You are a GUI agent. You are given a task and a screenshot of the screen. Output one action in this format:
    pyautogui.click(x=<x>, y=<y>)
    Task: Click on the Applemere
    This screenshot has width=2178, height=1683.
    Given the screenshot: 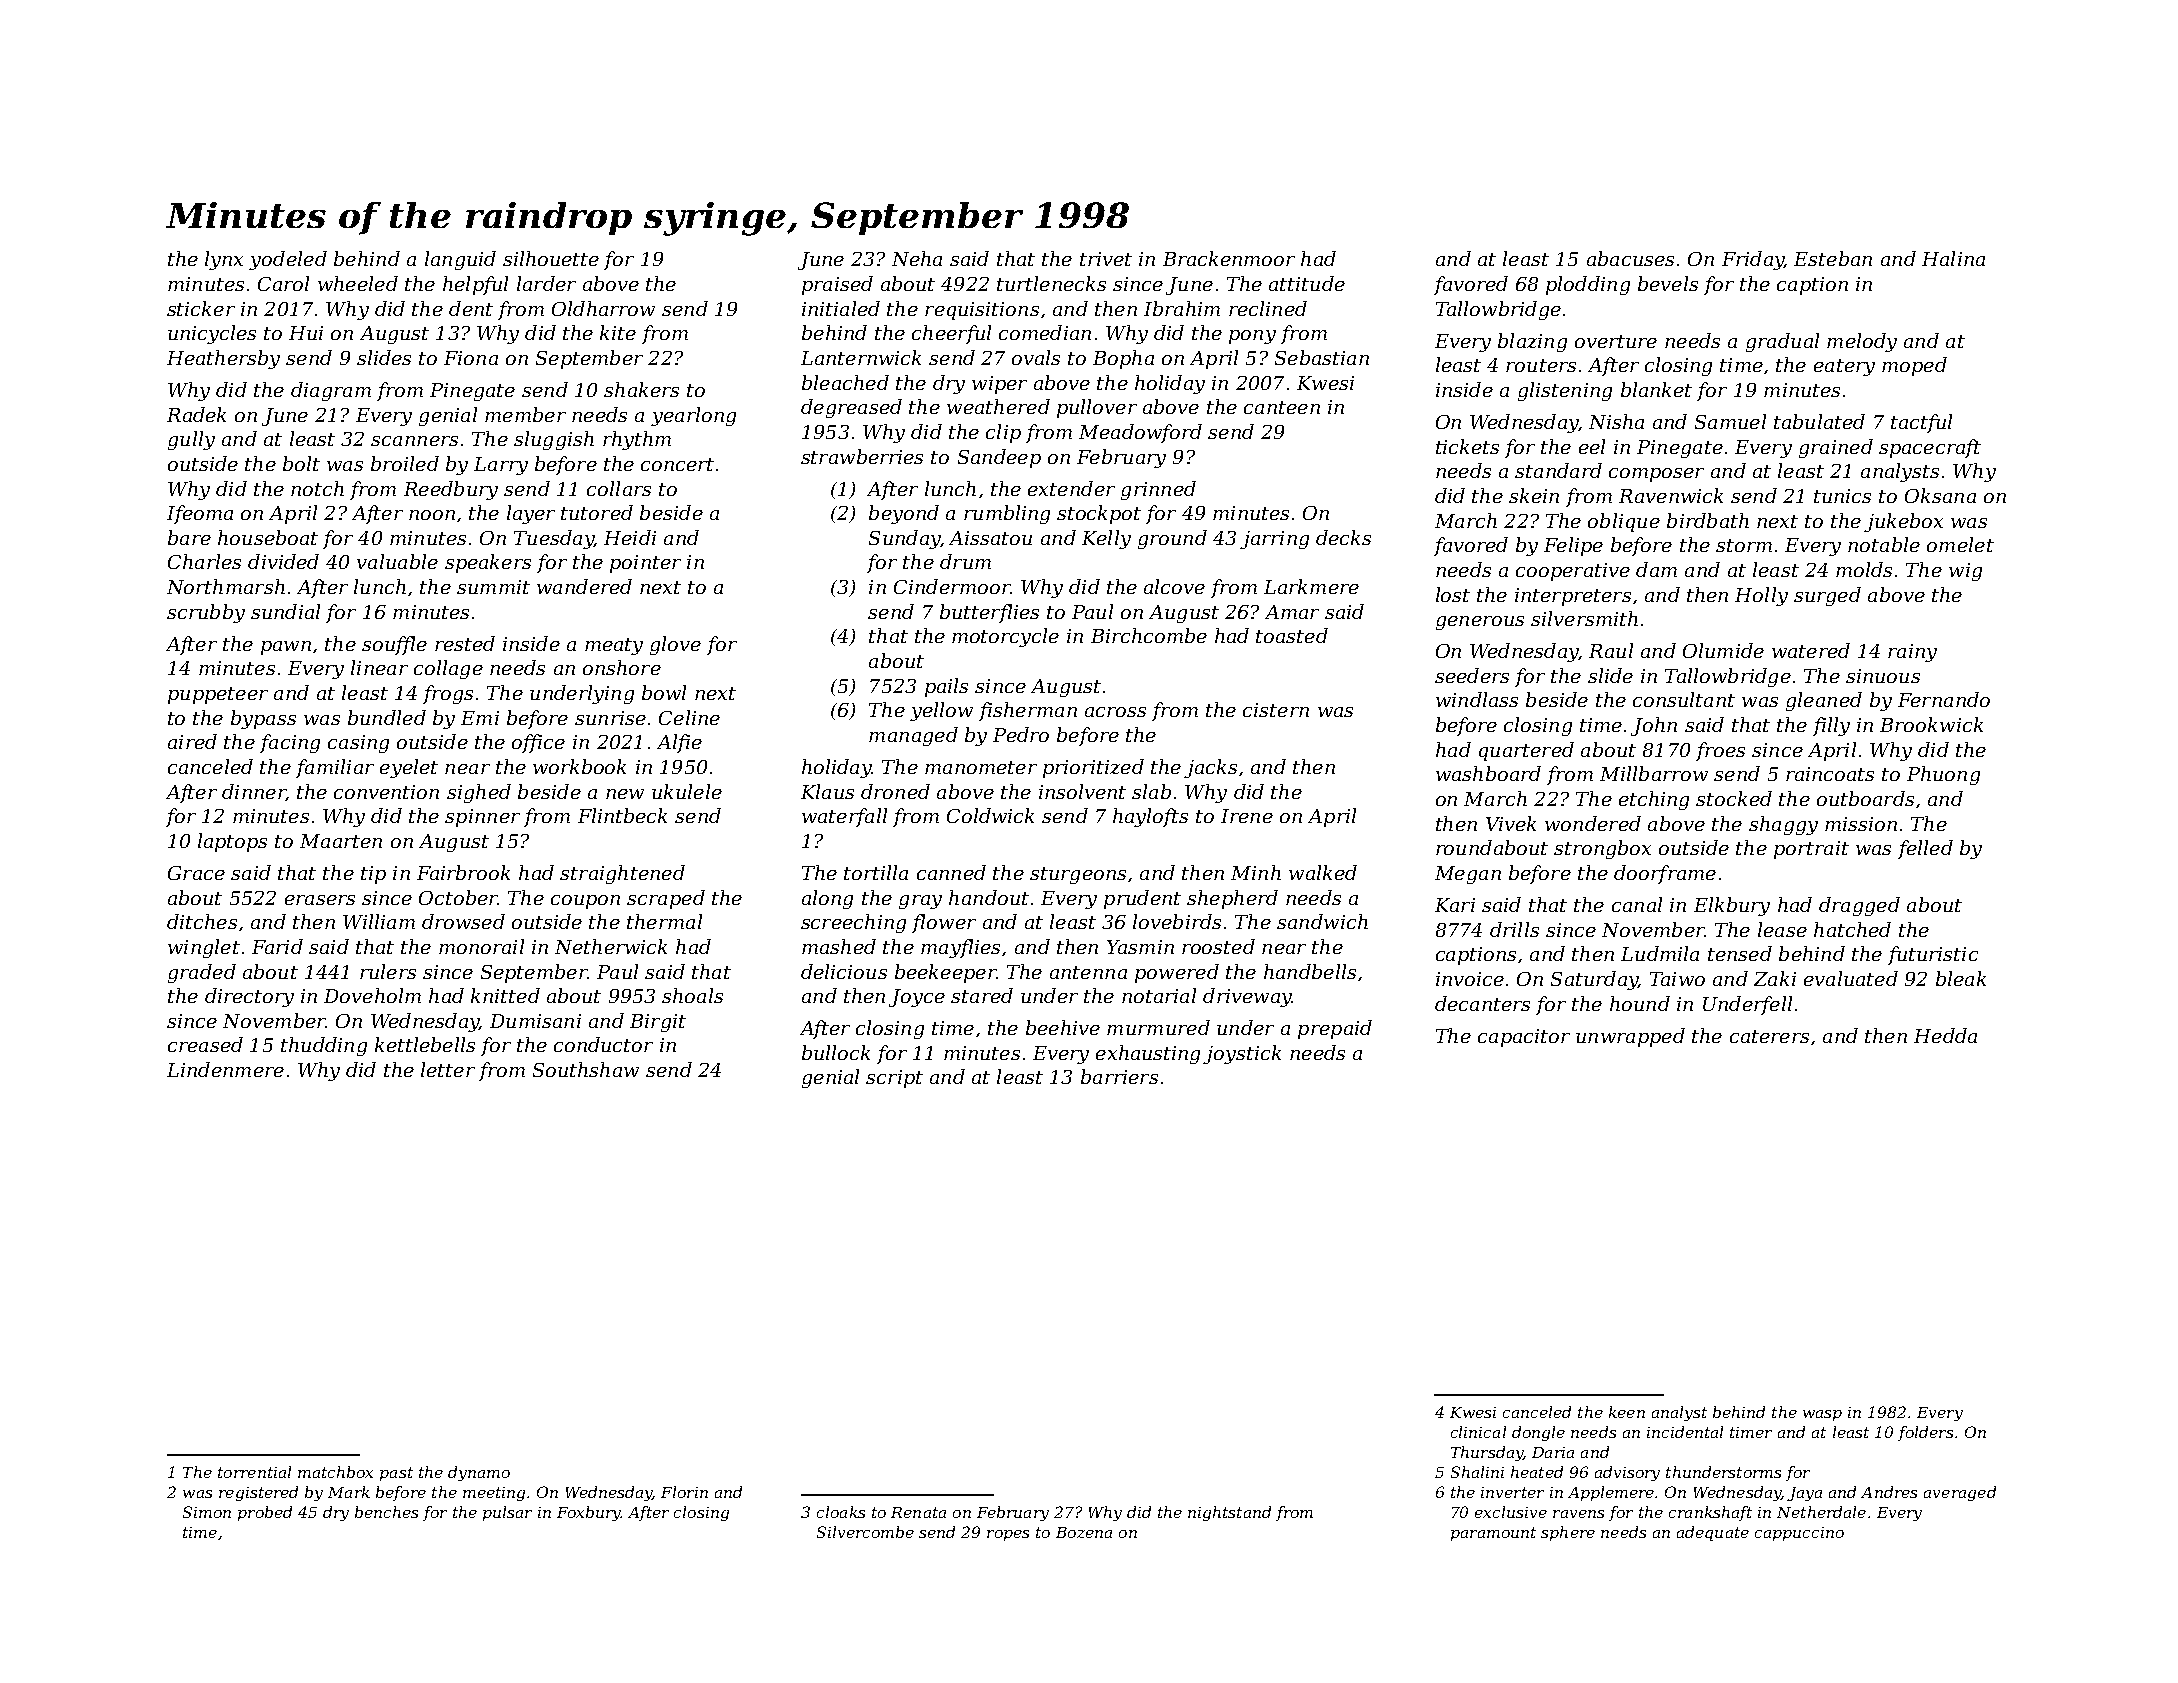 What is the action you would take?
    pyautogui.click(x=1611, y=1493)
